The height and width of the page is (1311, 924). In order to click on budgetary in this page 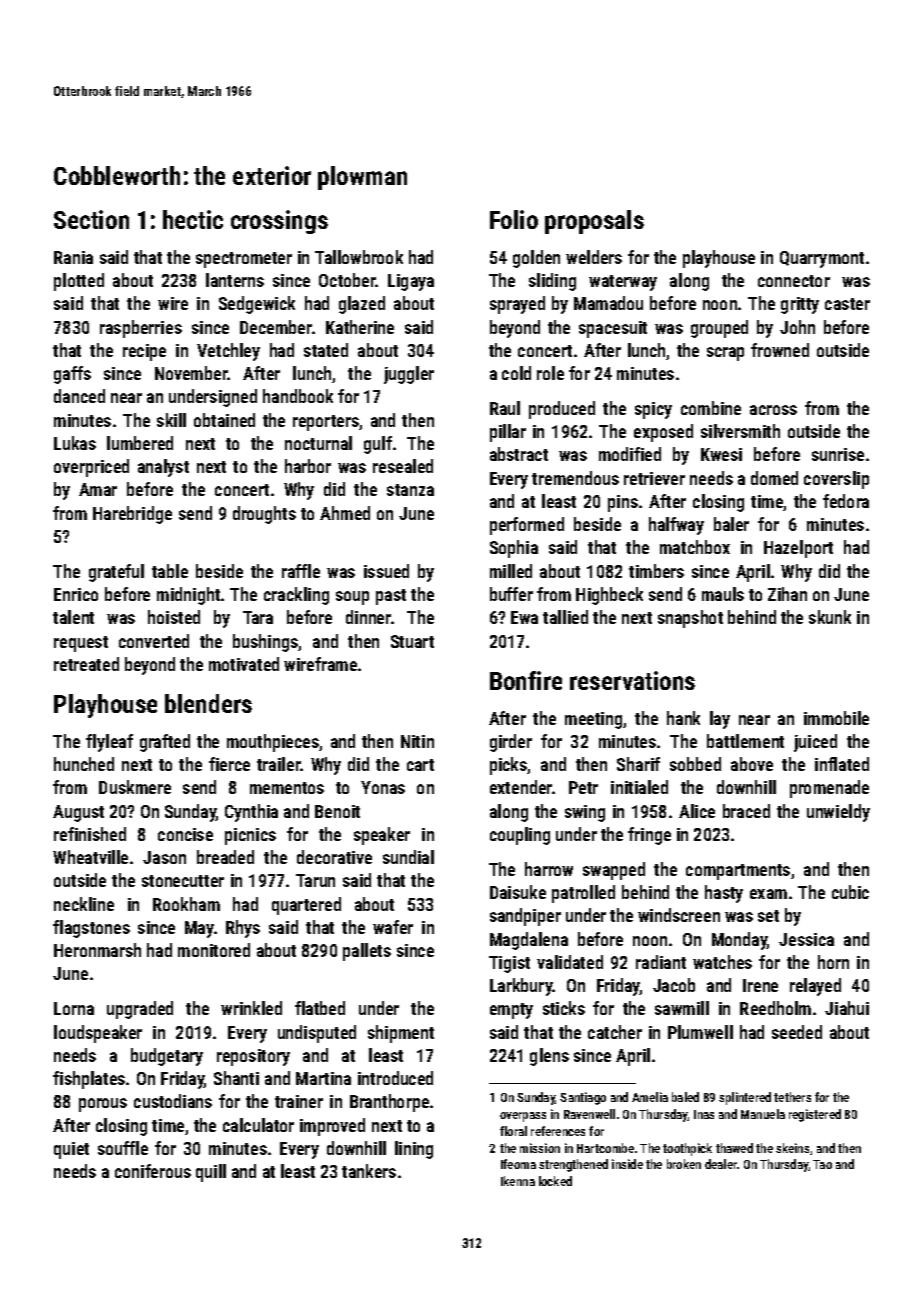, I will do `click(167, 1057)`.
